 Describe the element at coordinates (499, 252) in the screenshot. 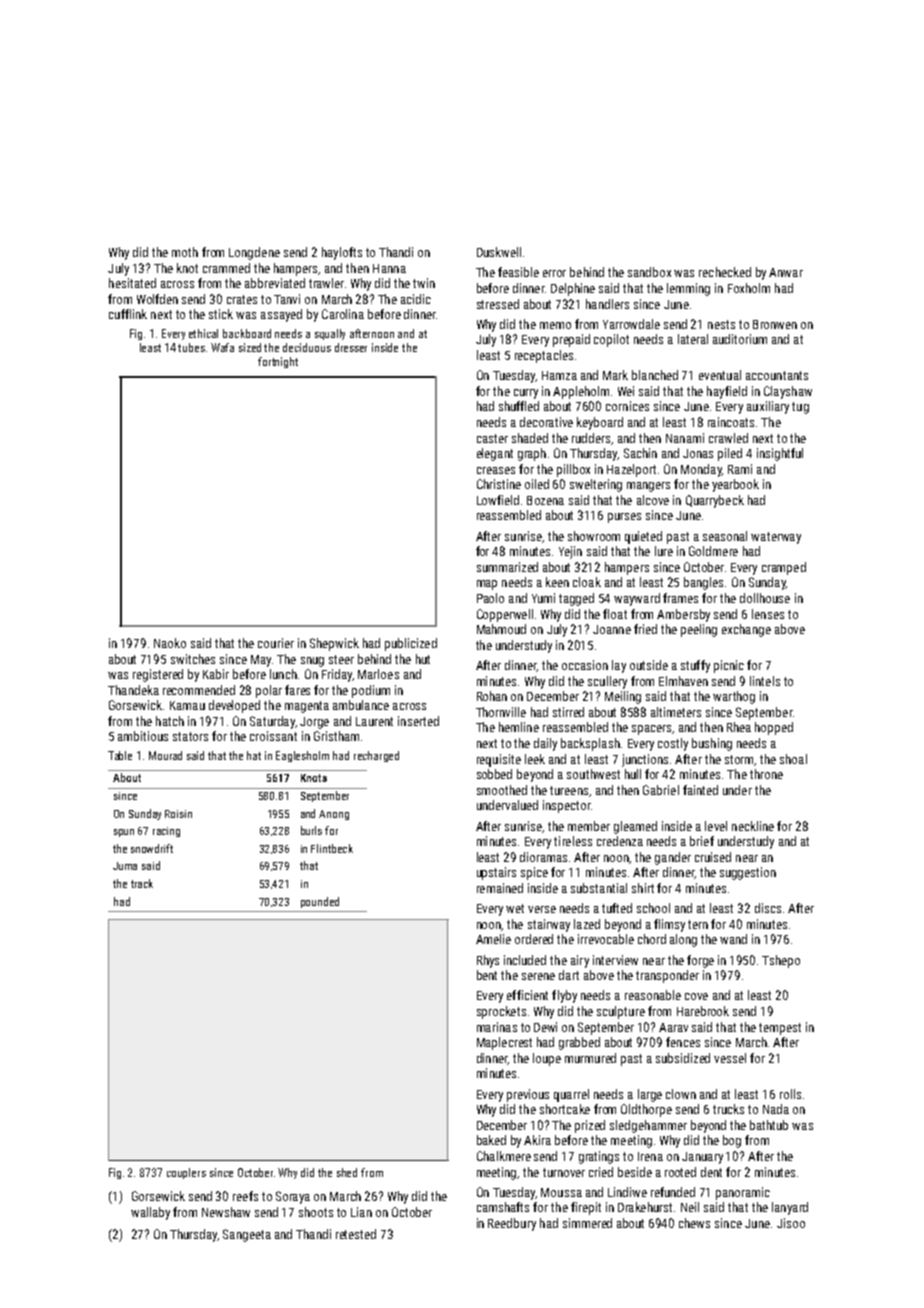

I see `Duskwell` at that location.
